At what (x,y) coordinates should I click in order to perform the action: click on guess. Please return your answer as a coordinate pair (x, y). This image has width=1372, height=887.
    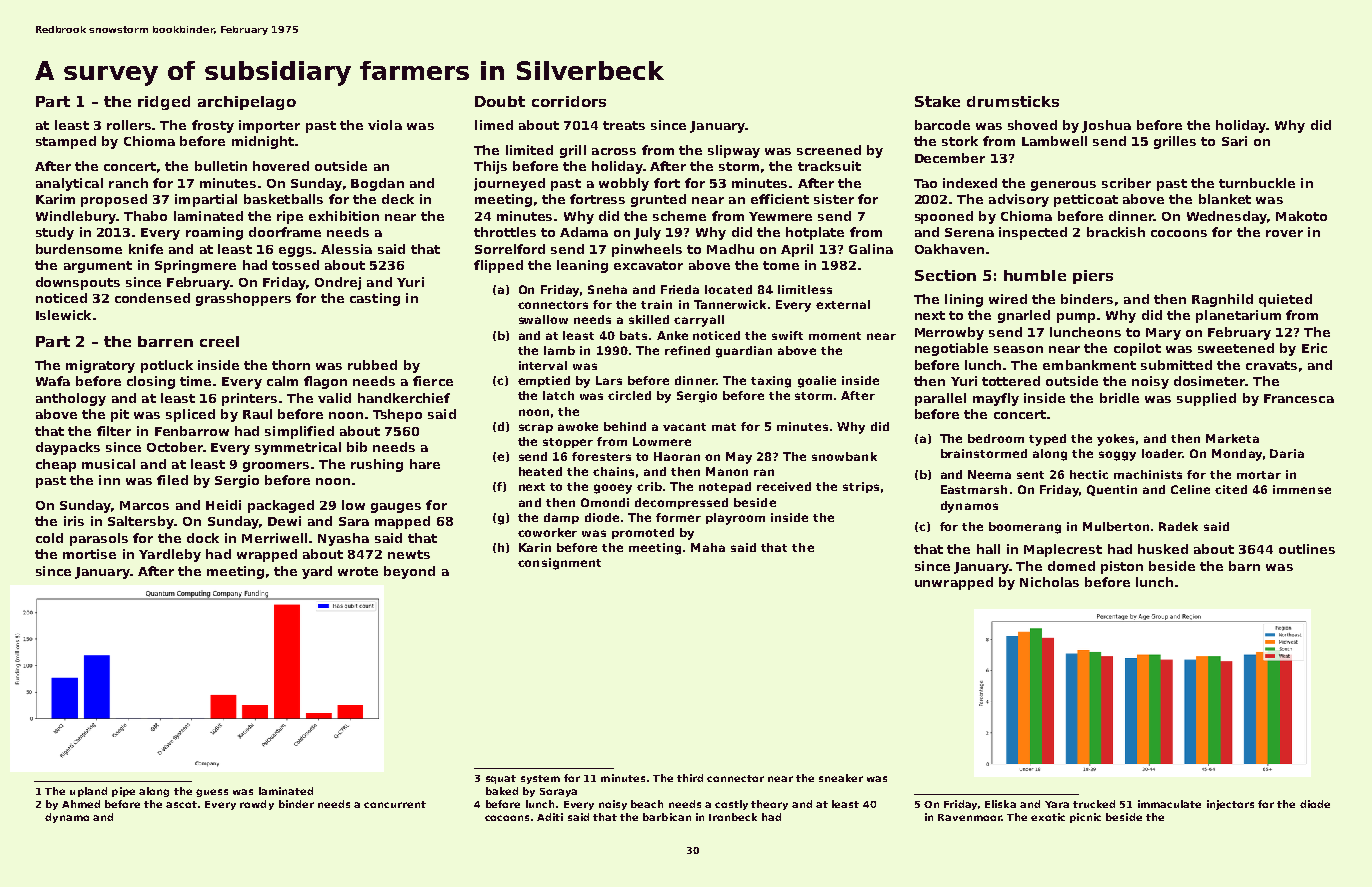
    Looking at the image, I should click on (212, 793).
